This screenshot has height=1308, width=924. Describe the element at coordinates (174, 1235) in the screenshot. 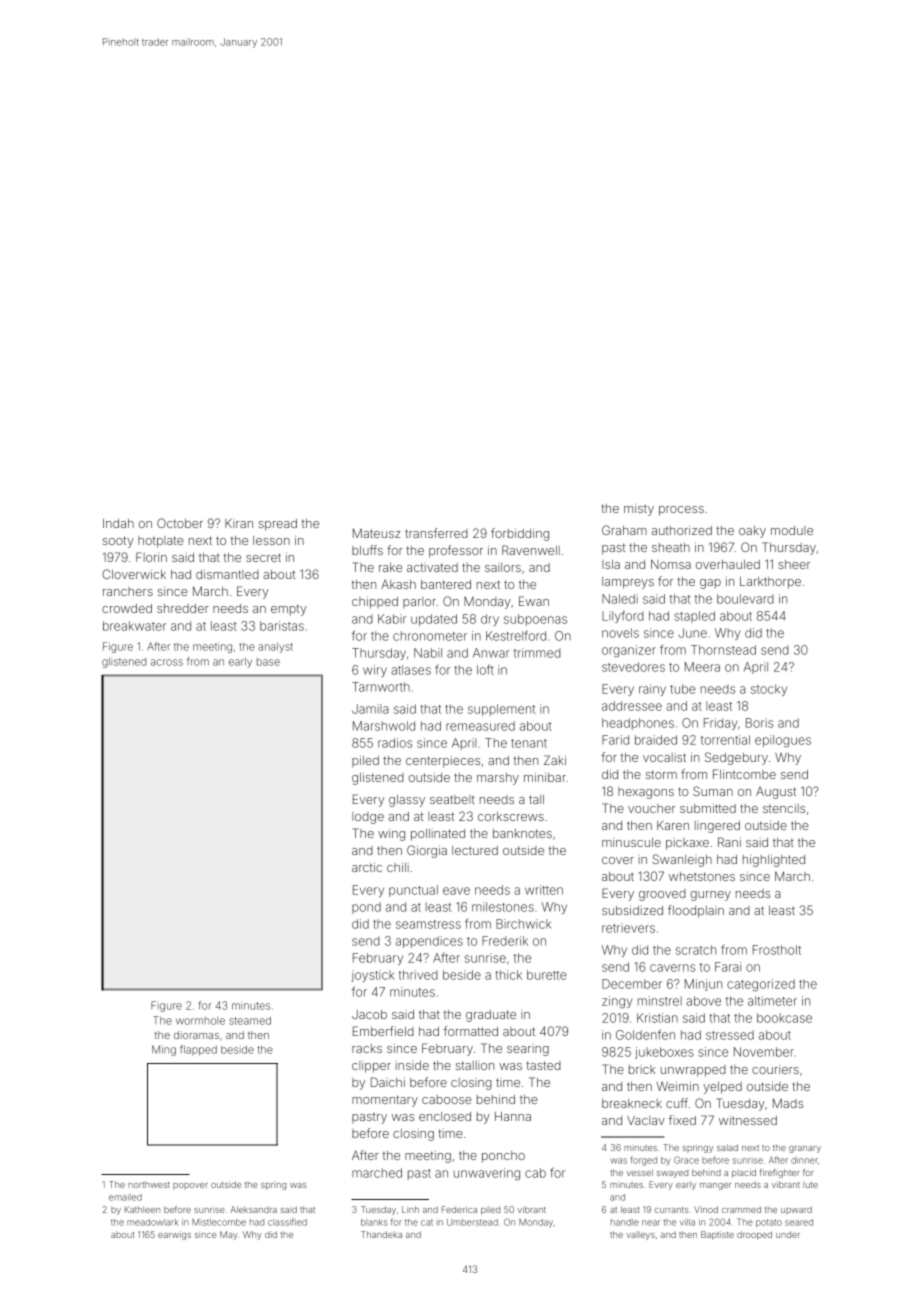

I see `earwigs` at that location.
